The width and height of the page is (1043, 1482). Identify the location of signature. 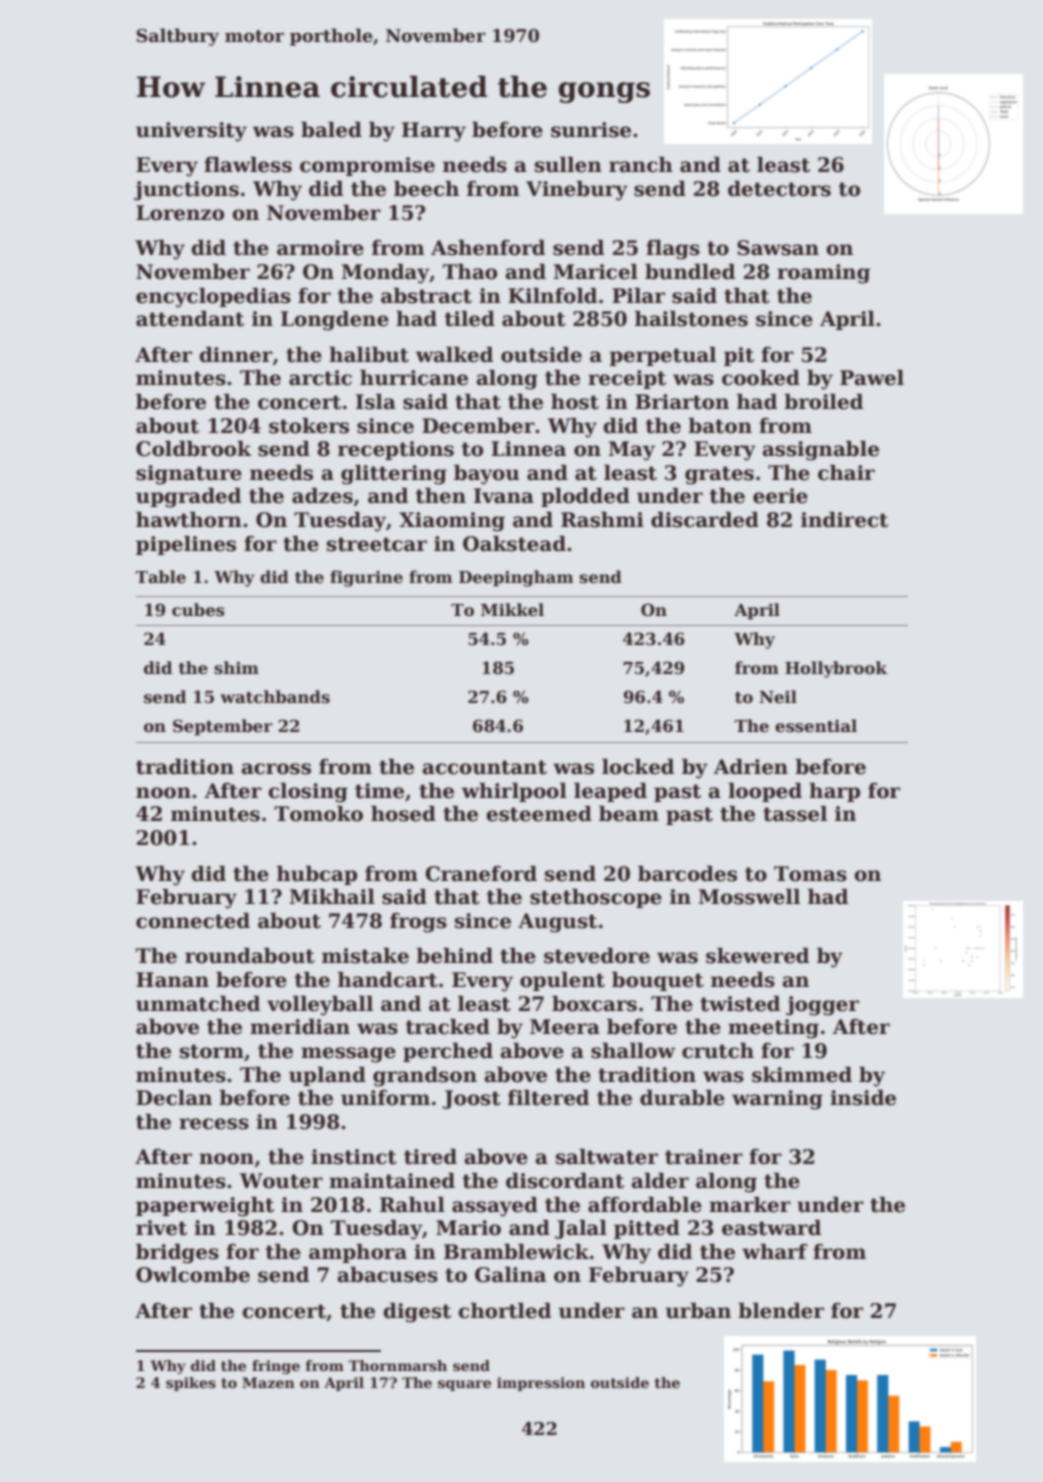
(189, 475).
